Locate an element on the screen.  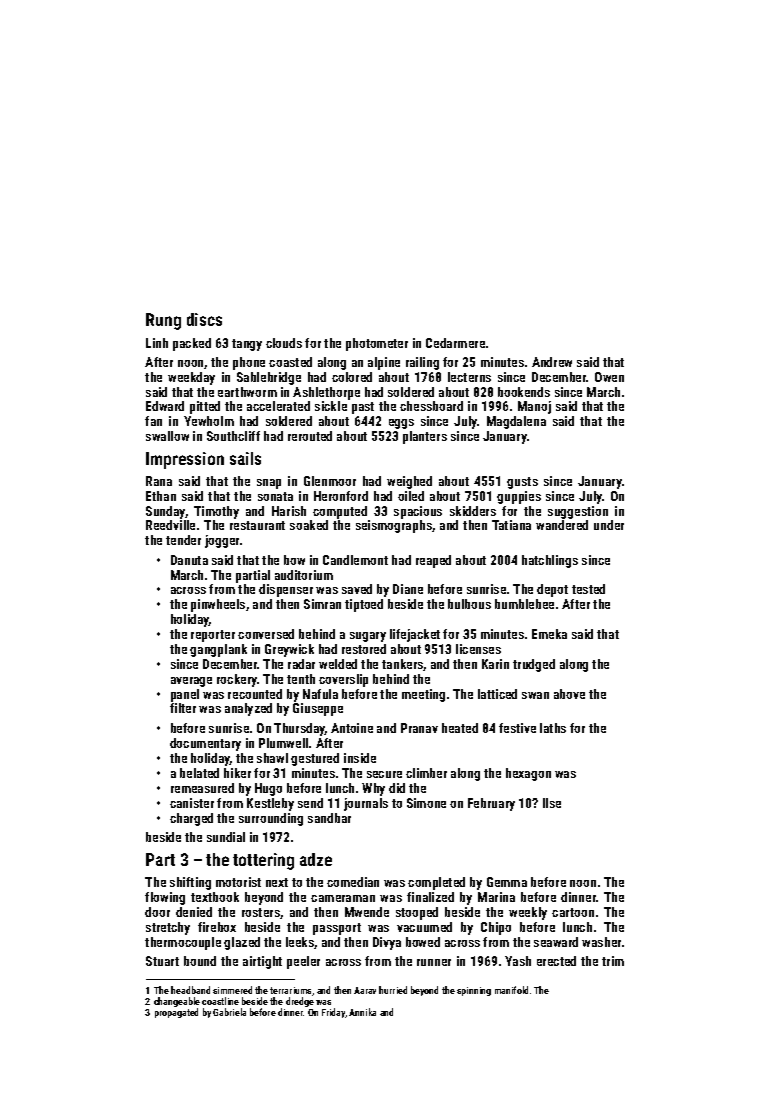
denied is located at coordinates (194, 912).
